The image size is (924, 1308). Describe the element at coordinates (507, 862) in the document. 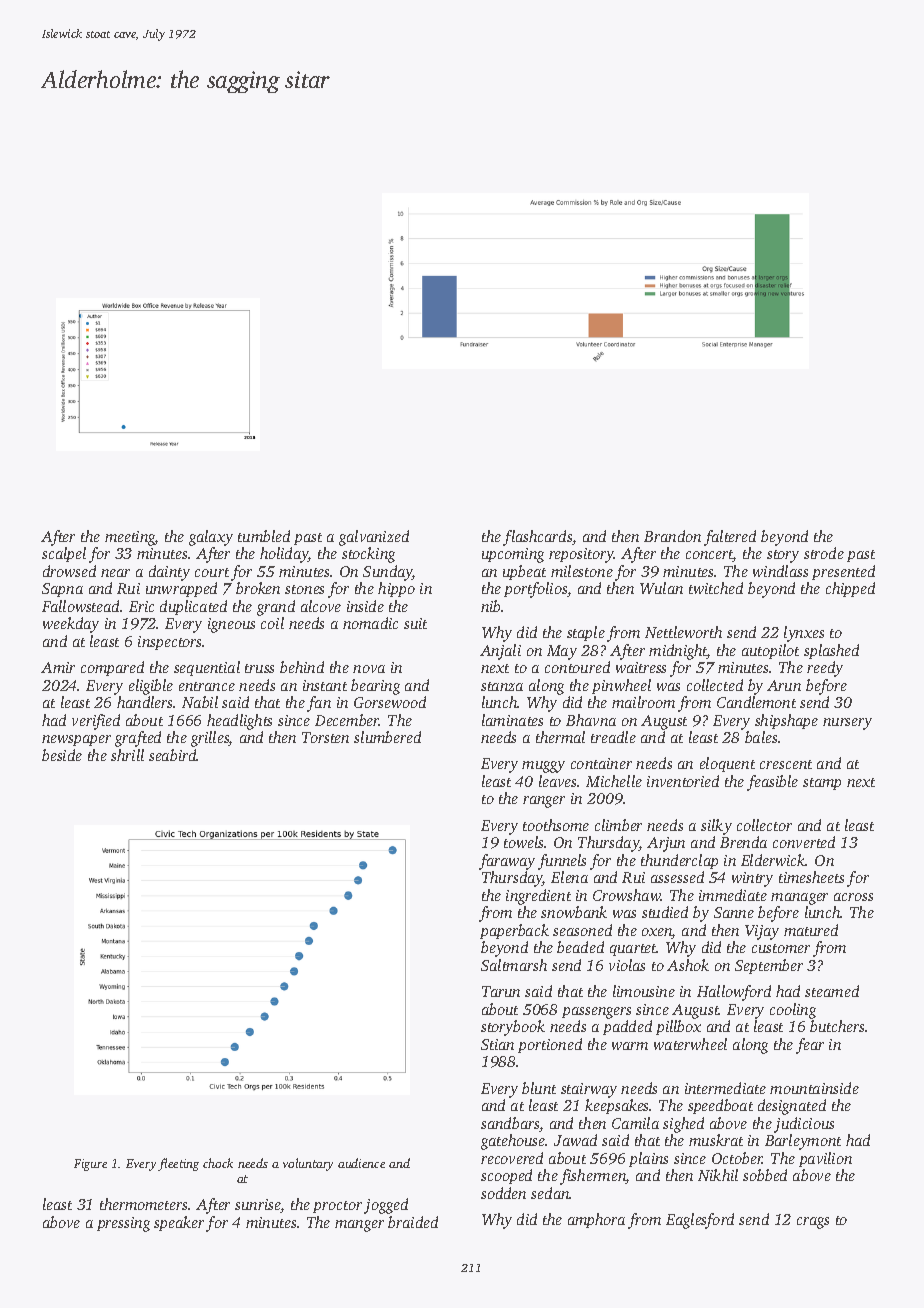

I see `faraway` at that location.
